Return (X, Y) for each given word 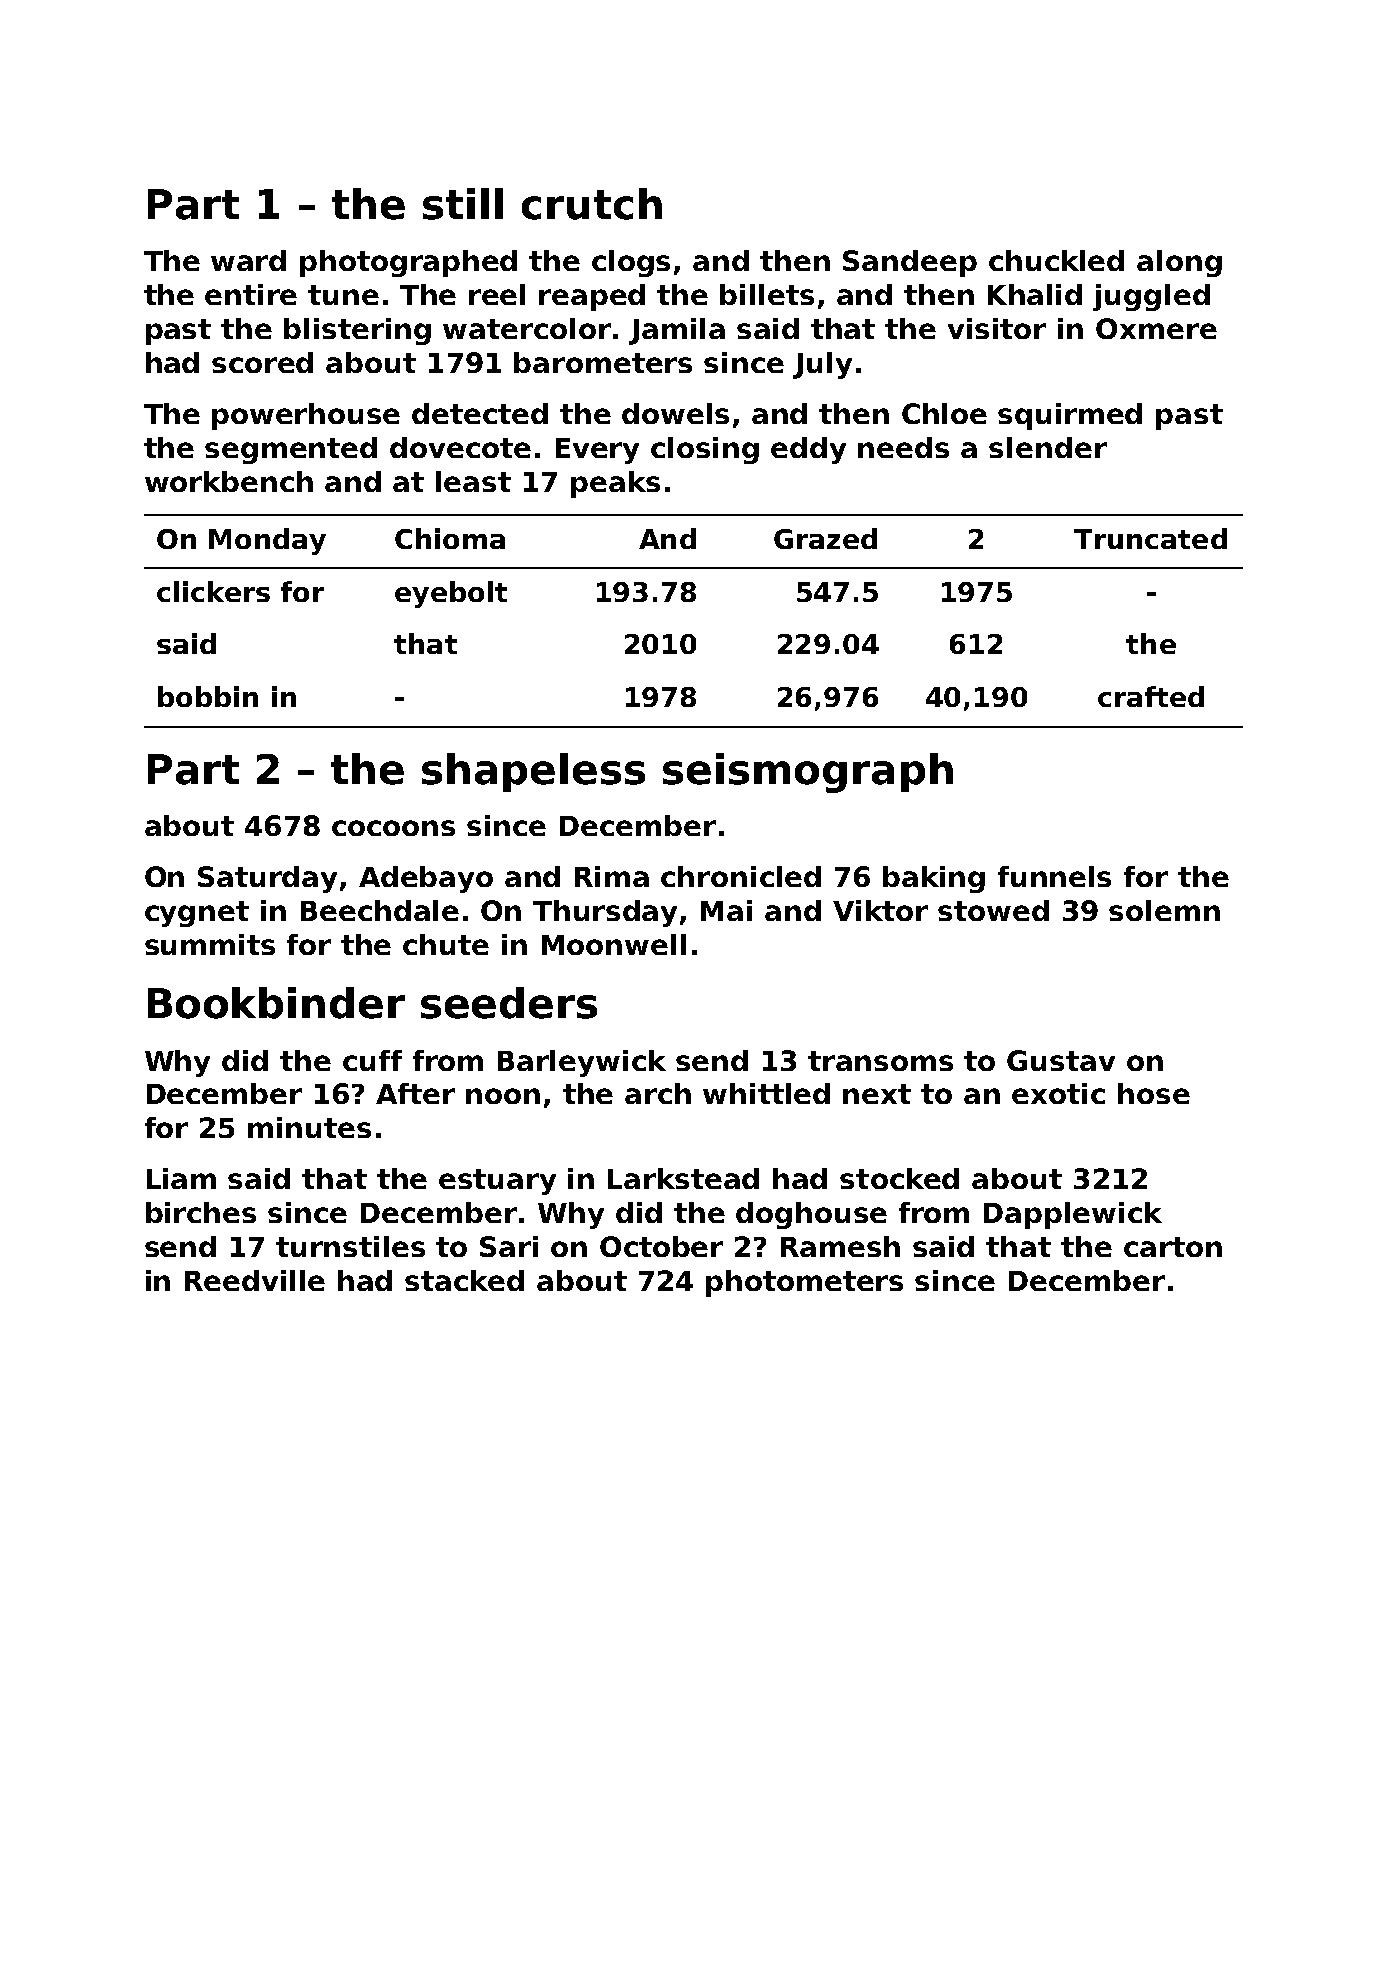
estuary (497, 1182)
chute (446, 944)
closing (705, 450)
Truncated (1150, 538)
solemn (1164, 910)
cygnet (197, 914)
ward (248, 260)
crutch (592, 204)
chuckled (1056, 260)
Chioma (450, 538)
